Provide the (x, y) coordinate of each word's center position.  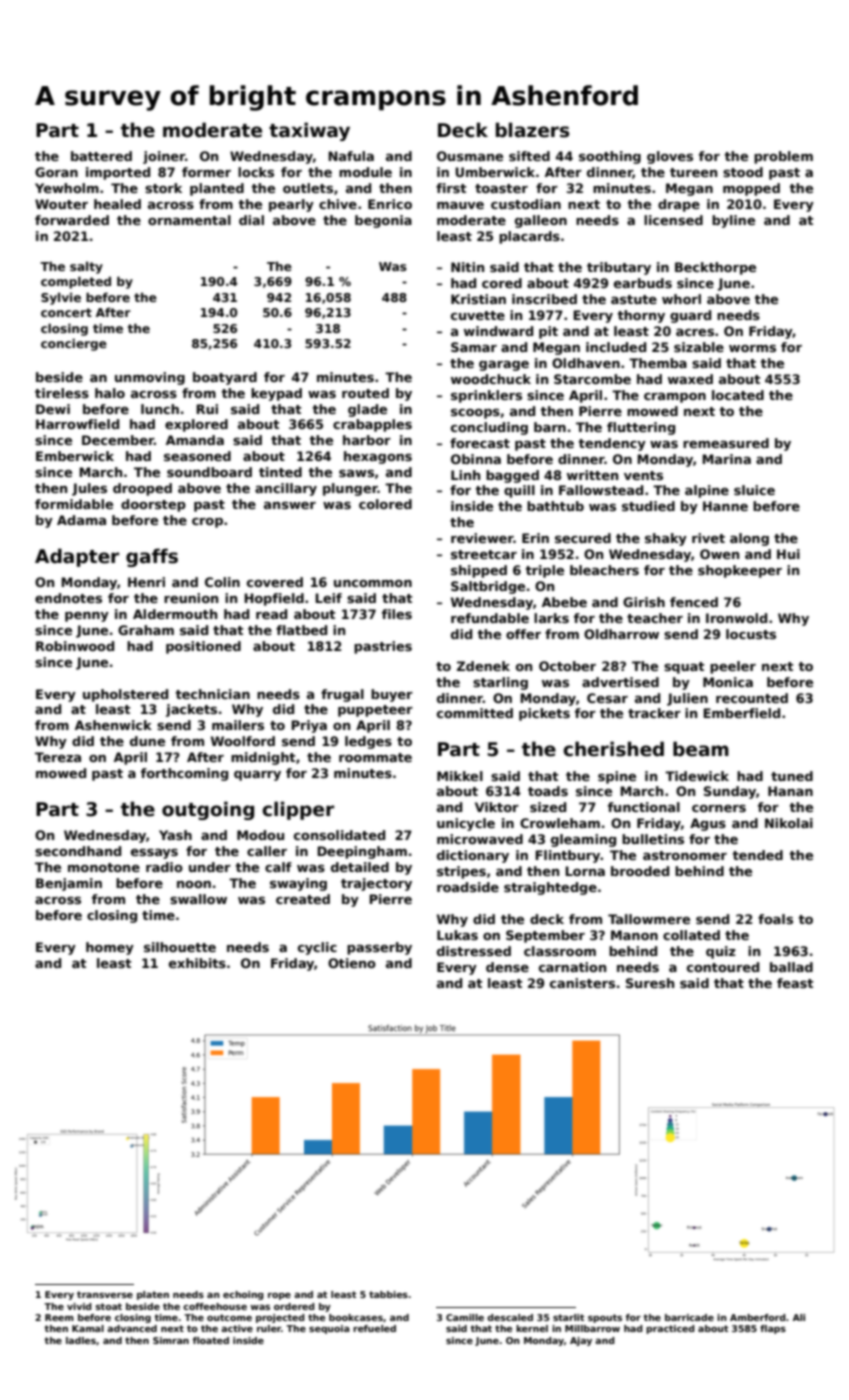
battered (101, 156)
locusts (751, 634)
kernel (532, 1328)
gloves (670, 157)
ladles (81, 1340)
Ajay (581, 1341)
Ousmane (470, 156)
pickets (544, 714)
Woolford (243, 741)
